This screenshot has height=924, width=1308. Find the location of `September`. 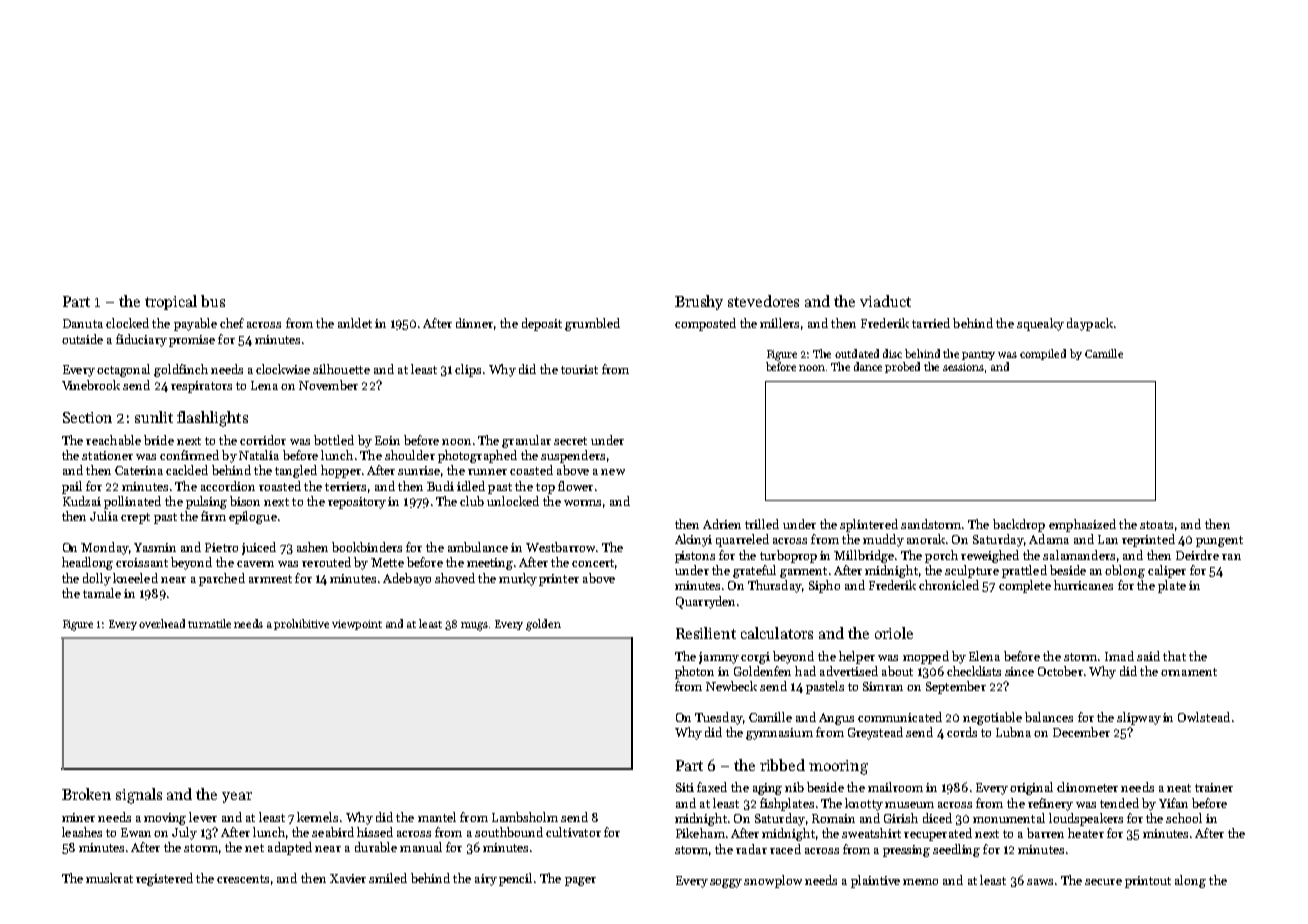

September is located at coordinates (956, 687).
